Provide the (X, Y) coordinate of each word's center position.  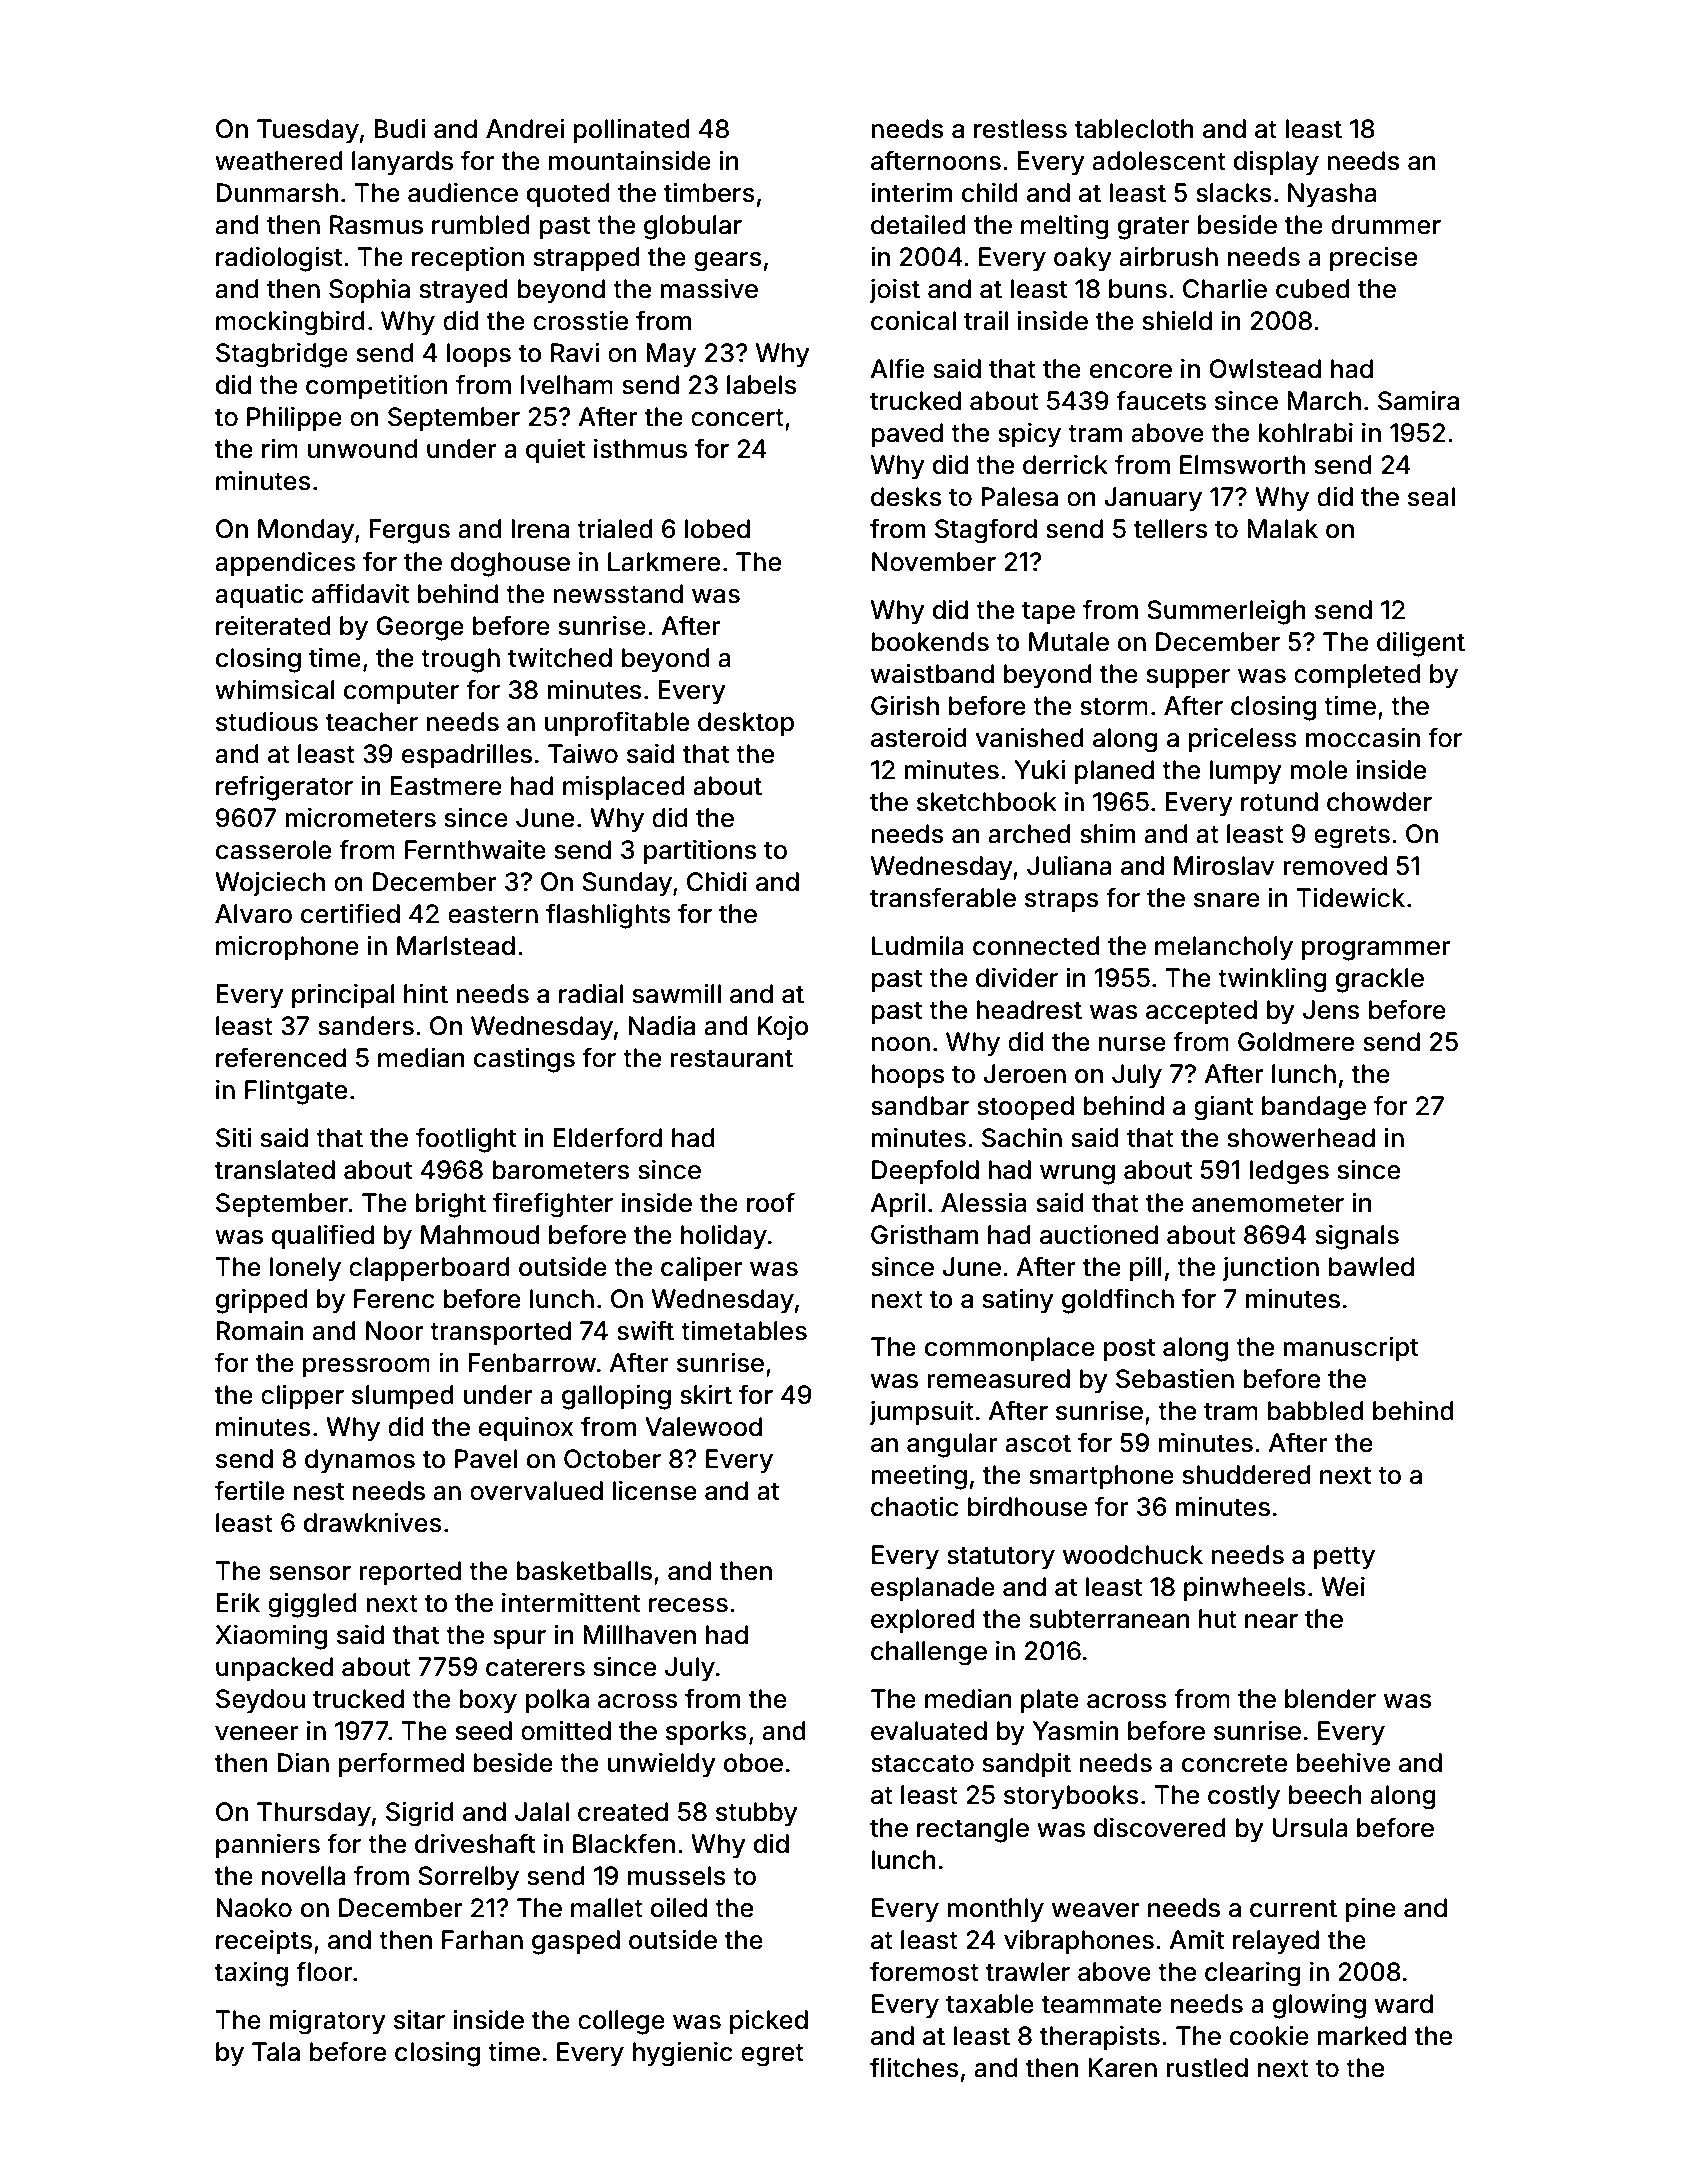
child (990, 193)
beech (1325, 1795)
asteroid (919, 738)
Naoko (254, 1908)
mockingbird (290, 323)
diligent (1421, 644)
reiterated (273, 626)
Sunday (627, 884)
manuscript (1350, 1349)
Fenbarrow (532, 1363)
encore (1131, 371)
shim (1107, 834)
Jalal (542, 1812)
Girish (905, 706)
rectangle (973, 1830)
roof (771, 1202)
